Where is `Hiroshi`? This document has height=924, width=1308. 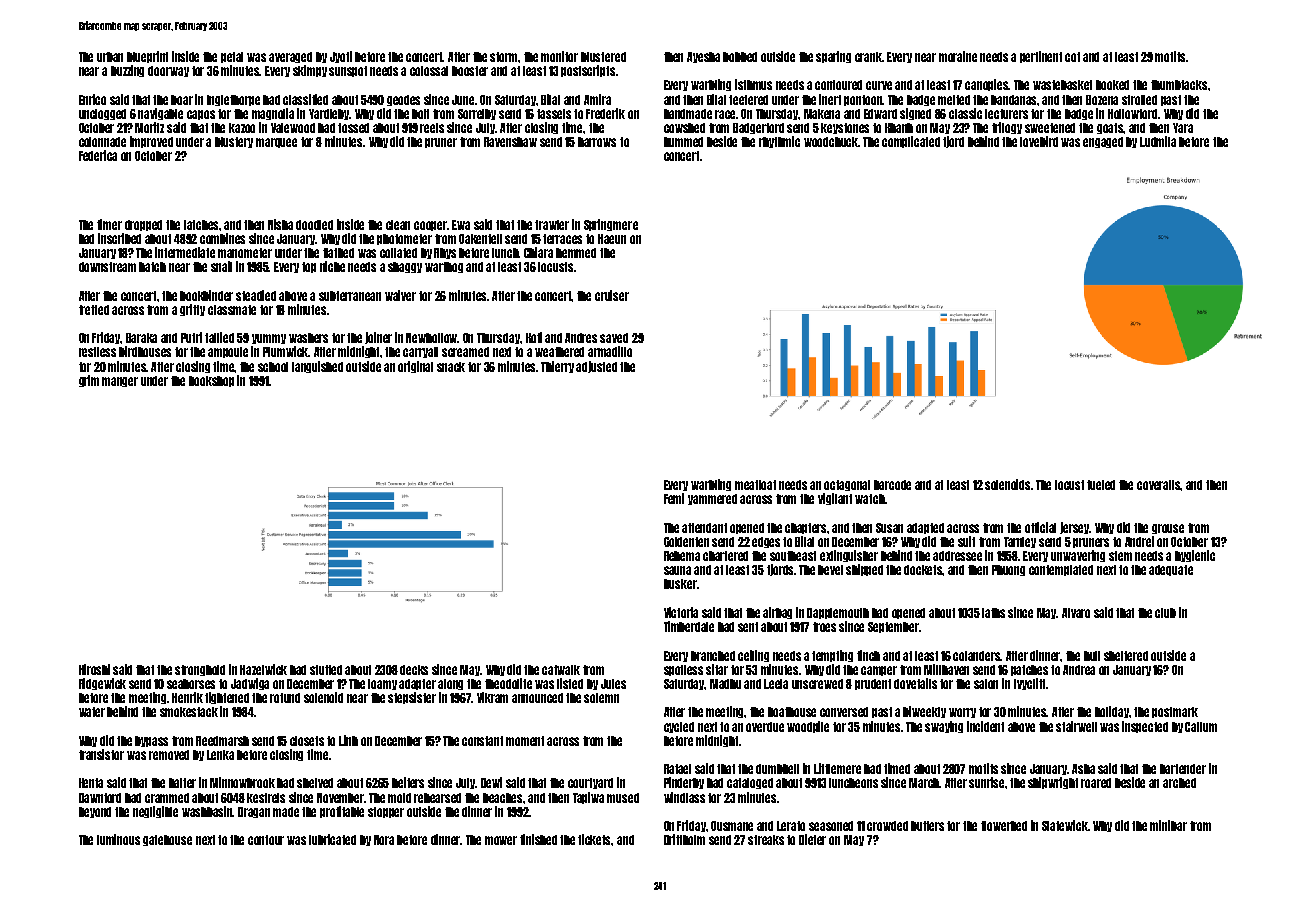 Hiroshi is located at coordinates (94, 669).
